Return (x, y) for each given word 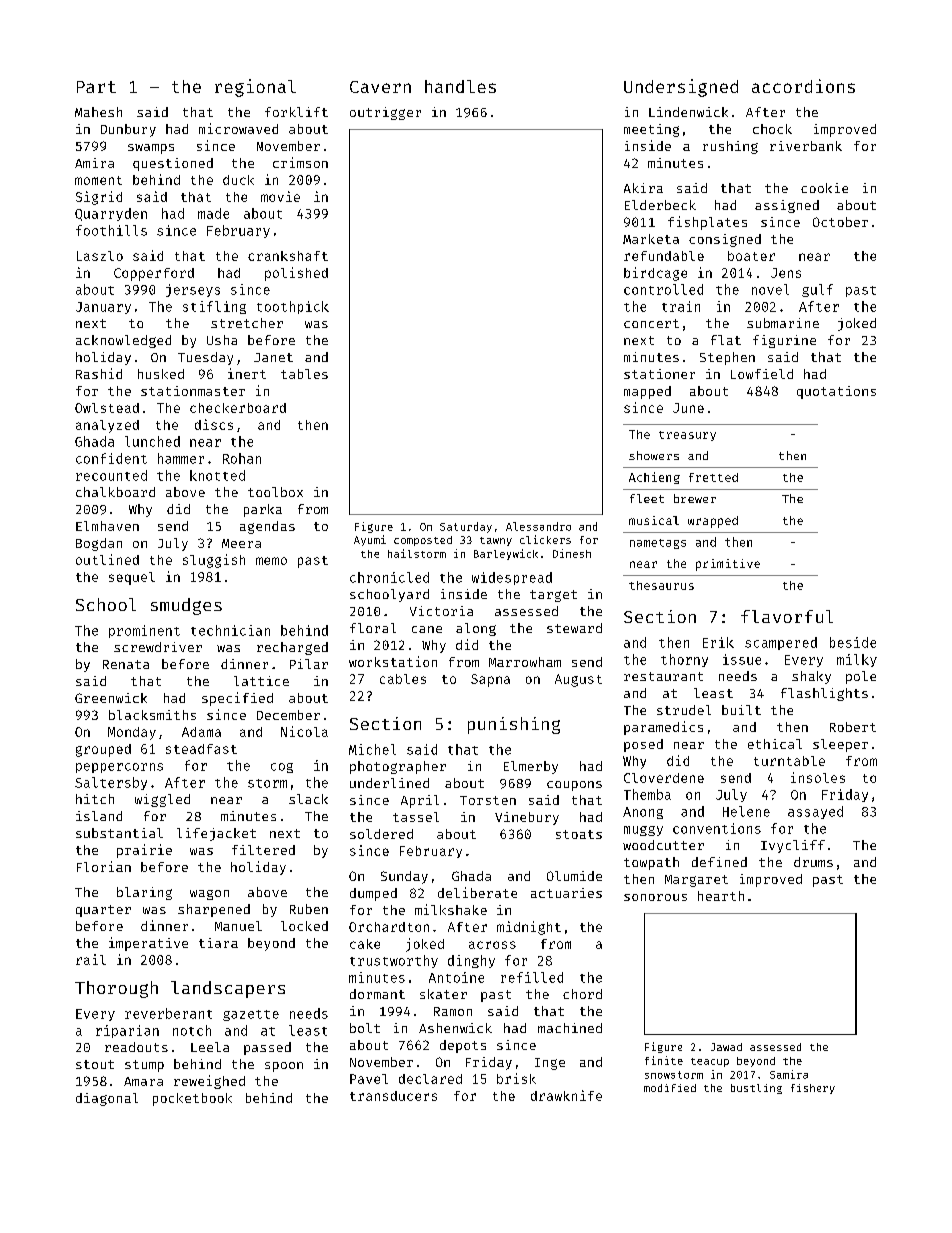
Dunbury (128, 130)
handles (460, 86)
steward (574, 628)
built (741, 710)
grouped (103, 750)
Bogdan (99, 544)
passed (267, 1048)
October (840, 222)
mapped (647, 392)
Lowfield (762, 374)
